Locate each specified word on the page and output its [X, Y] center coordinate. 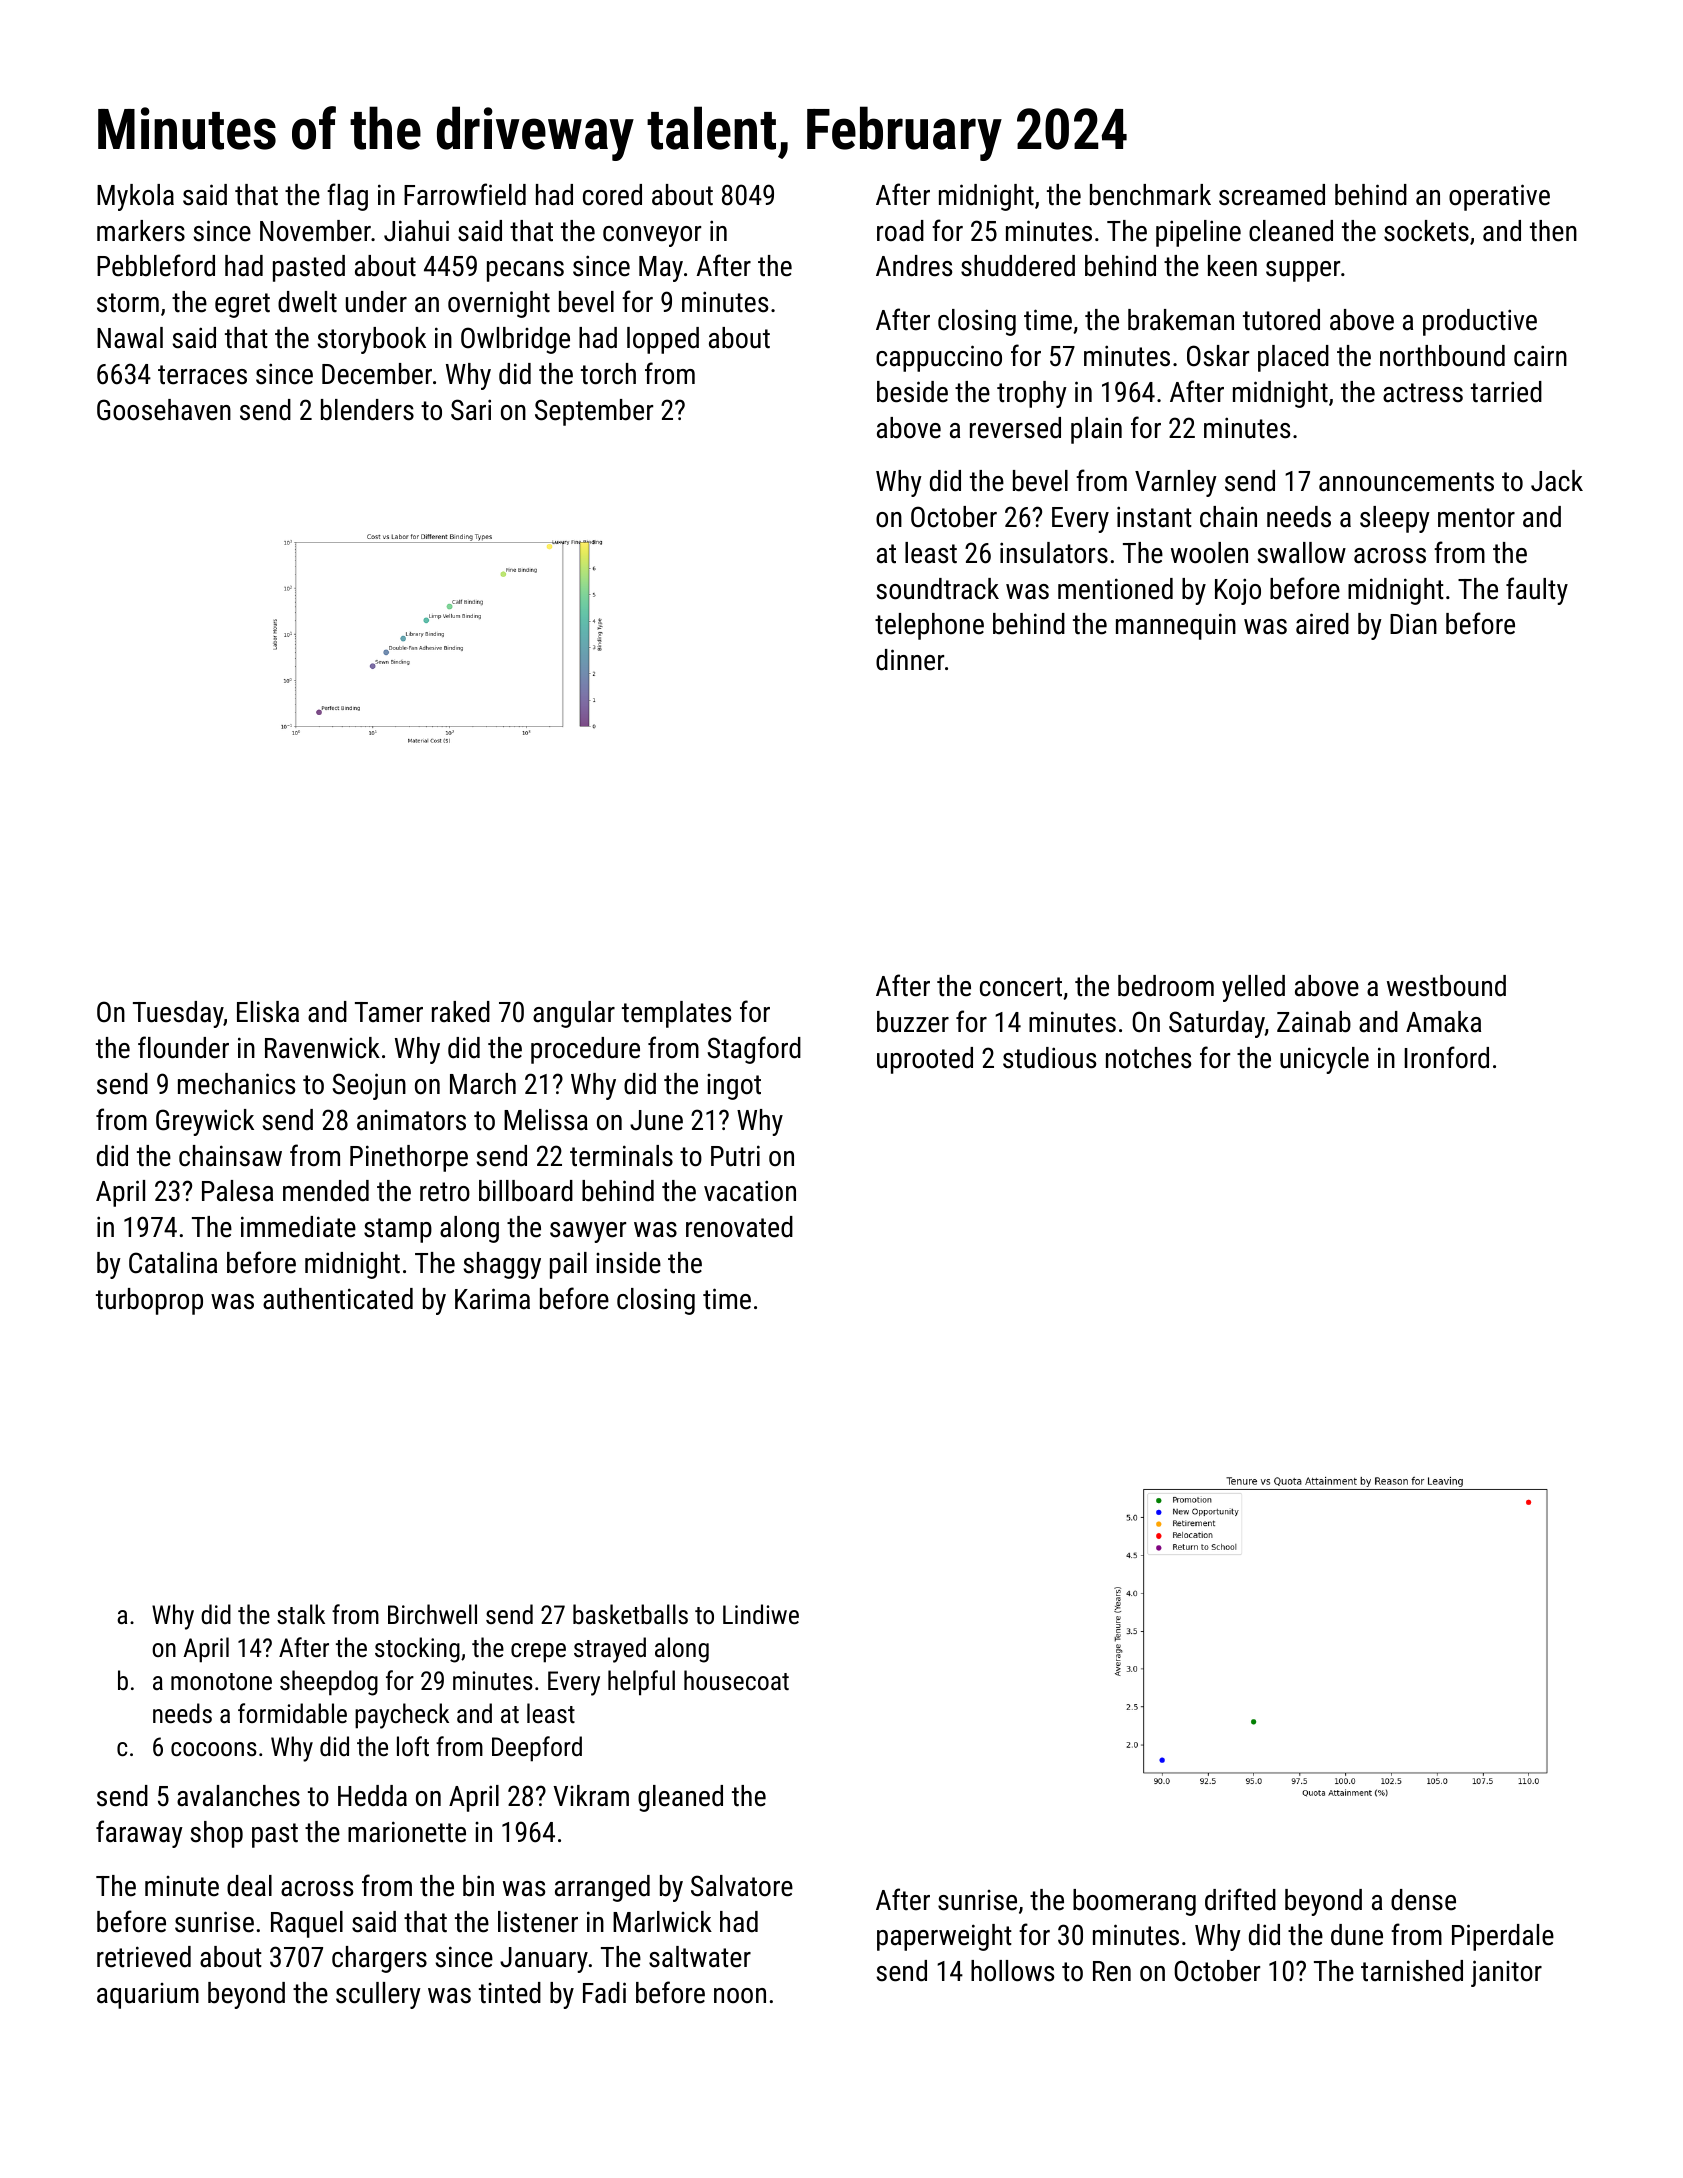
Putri [735, 1156]
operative [1499, 197]
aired [1322, 624]
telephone [929, 626]
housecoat [736, 1680]
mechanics [236, 1084]
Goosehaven [164, 410]
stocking [417, 1650]
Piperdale [1503, 1937]
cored [612, 195]
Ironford [1447, 1057]
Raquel [307, 1924]
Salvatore [742, 1886]
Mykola [135, 197]
